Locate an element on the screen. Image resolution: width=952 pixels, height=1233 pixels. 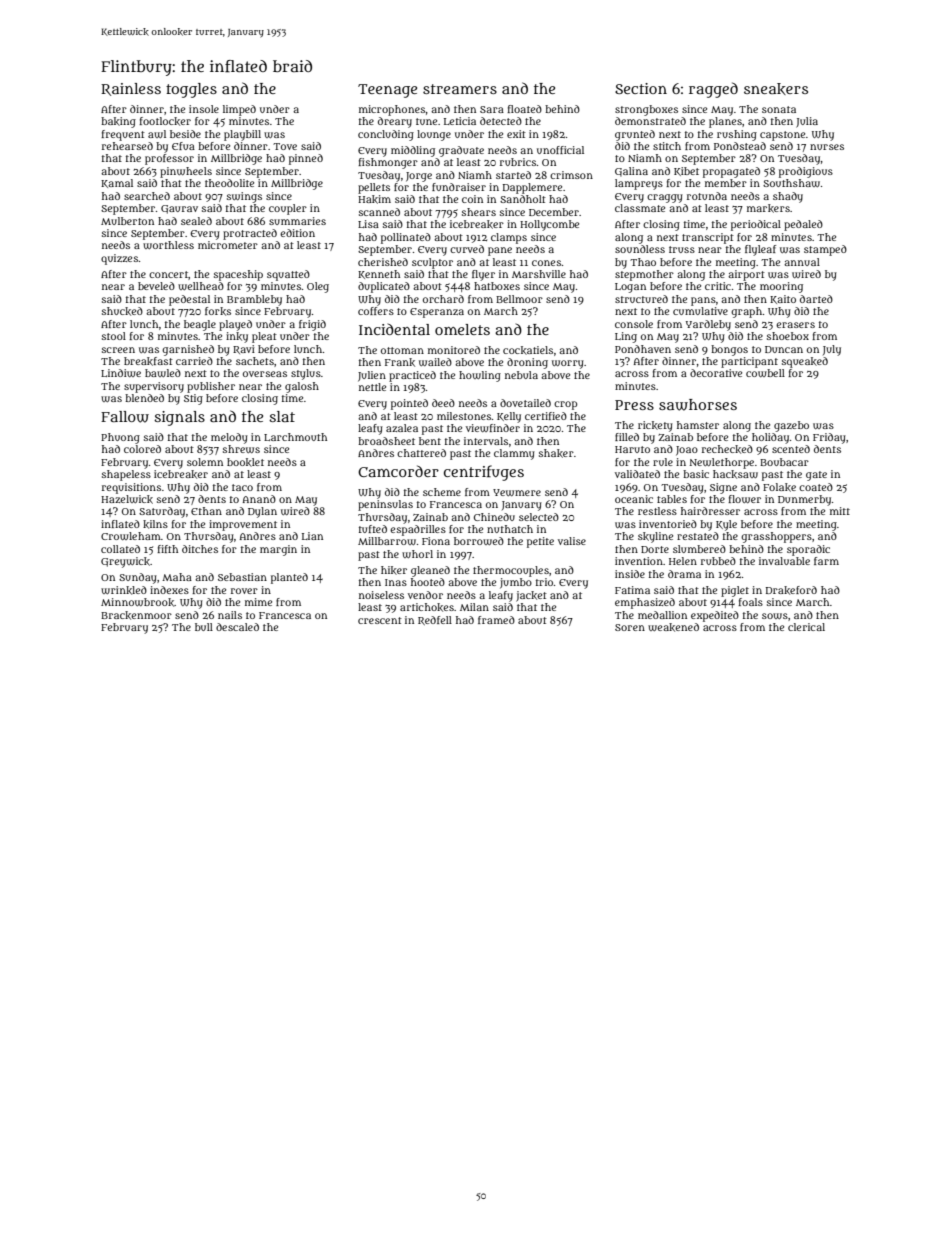
scheme is located at coordinates (442, 492).
